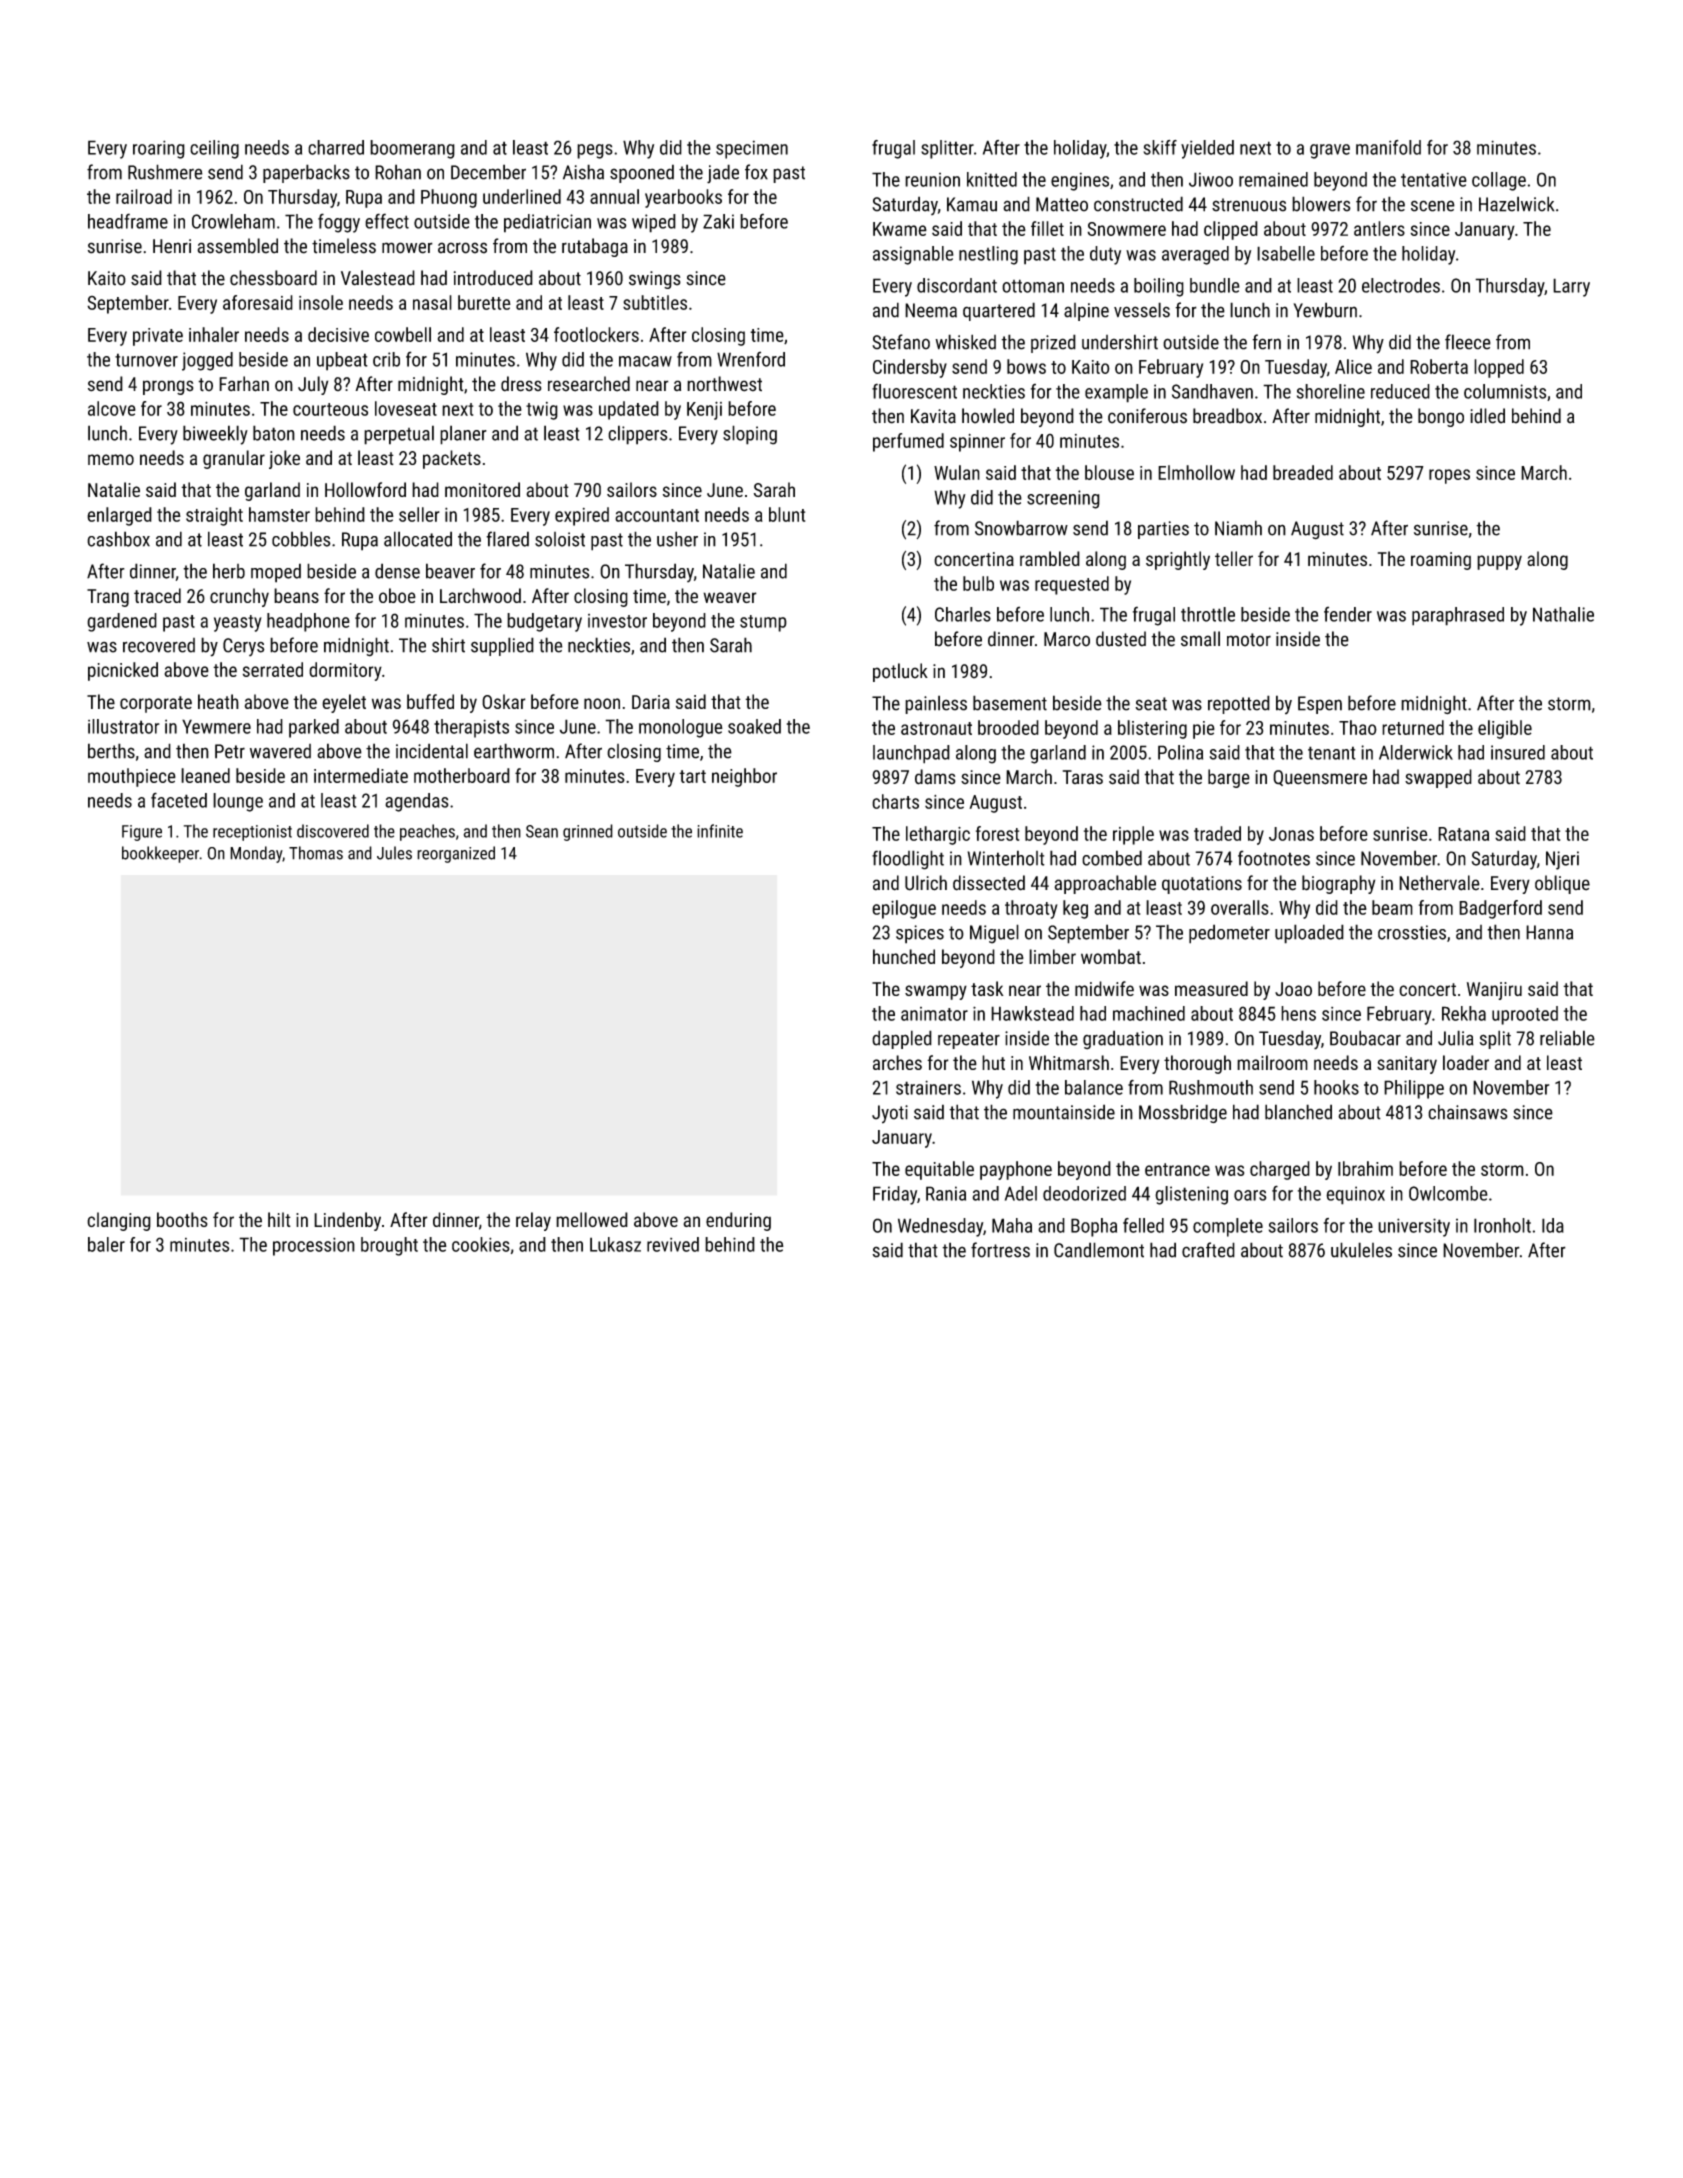 The height and width of the page is (2178, 1683). Describe the element at coordinates (900, 229) in the page. I see `Kwame` at that location.
